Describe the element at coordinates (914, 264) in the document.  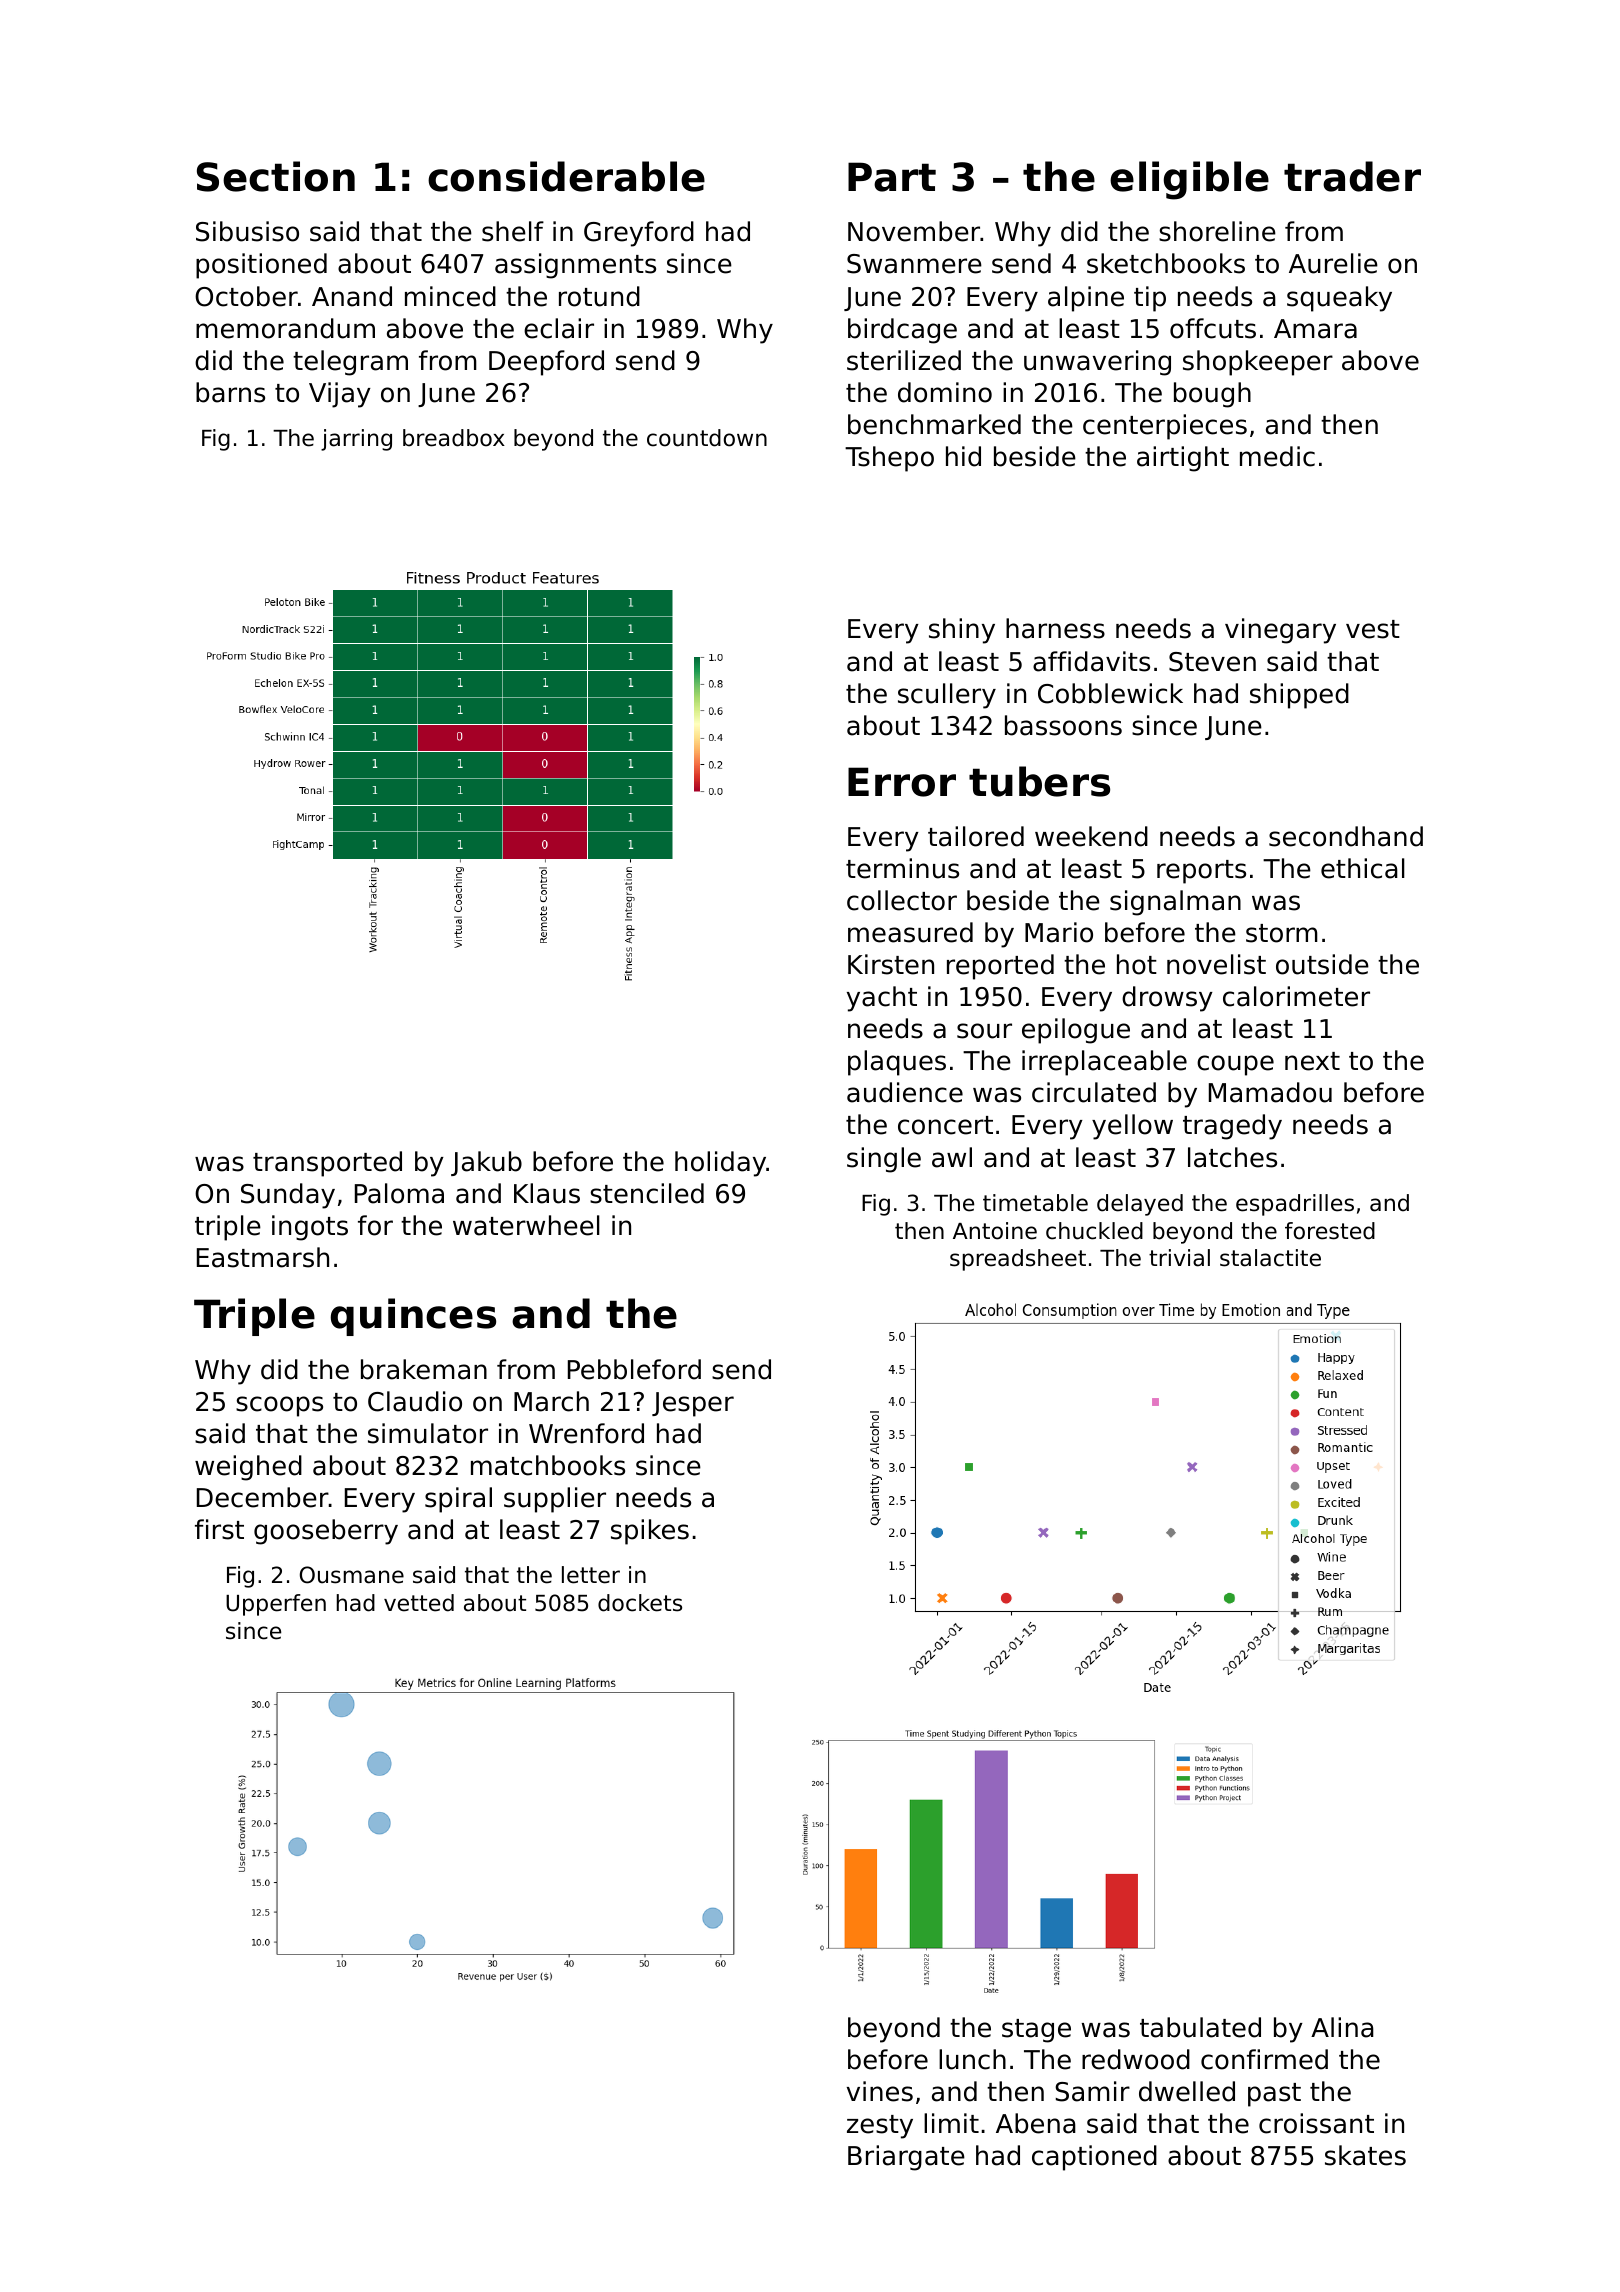
I see `Swanmere` at that location.
